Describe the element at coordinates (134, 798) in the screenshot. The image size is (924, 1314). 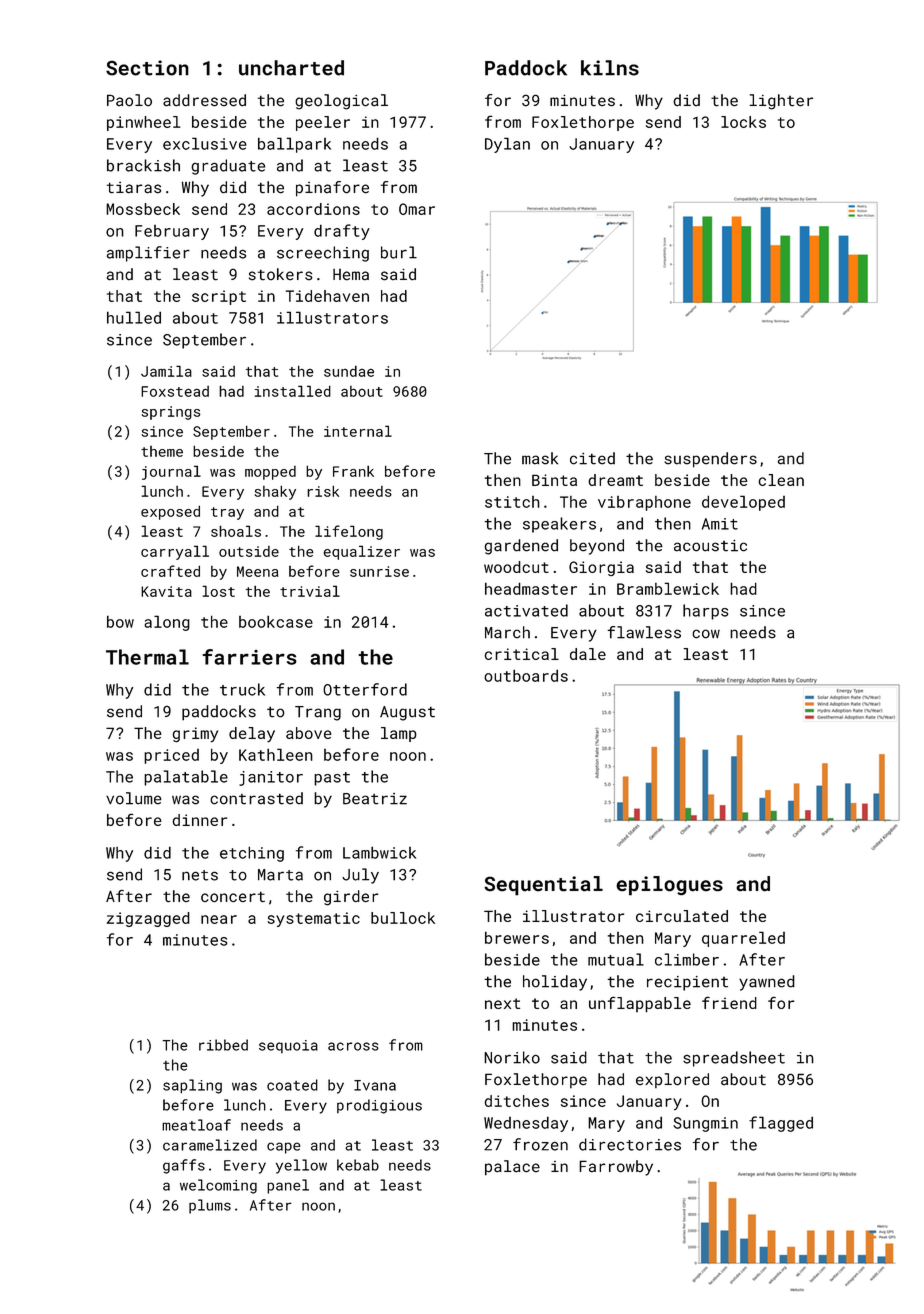
I see `volume` at that location.
